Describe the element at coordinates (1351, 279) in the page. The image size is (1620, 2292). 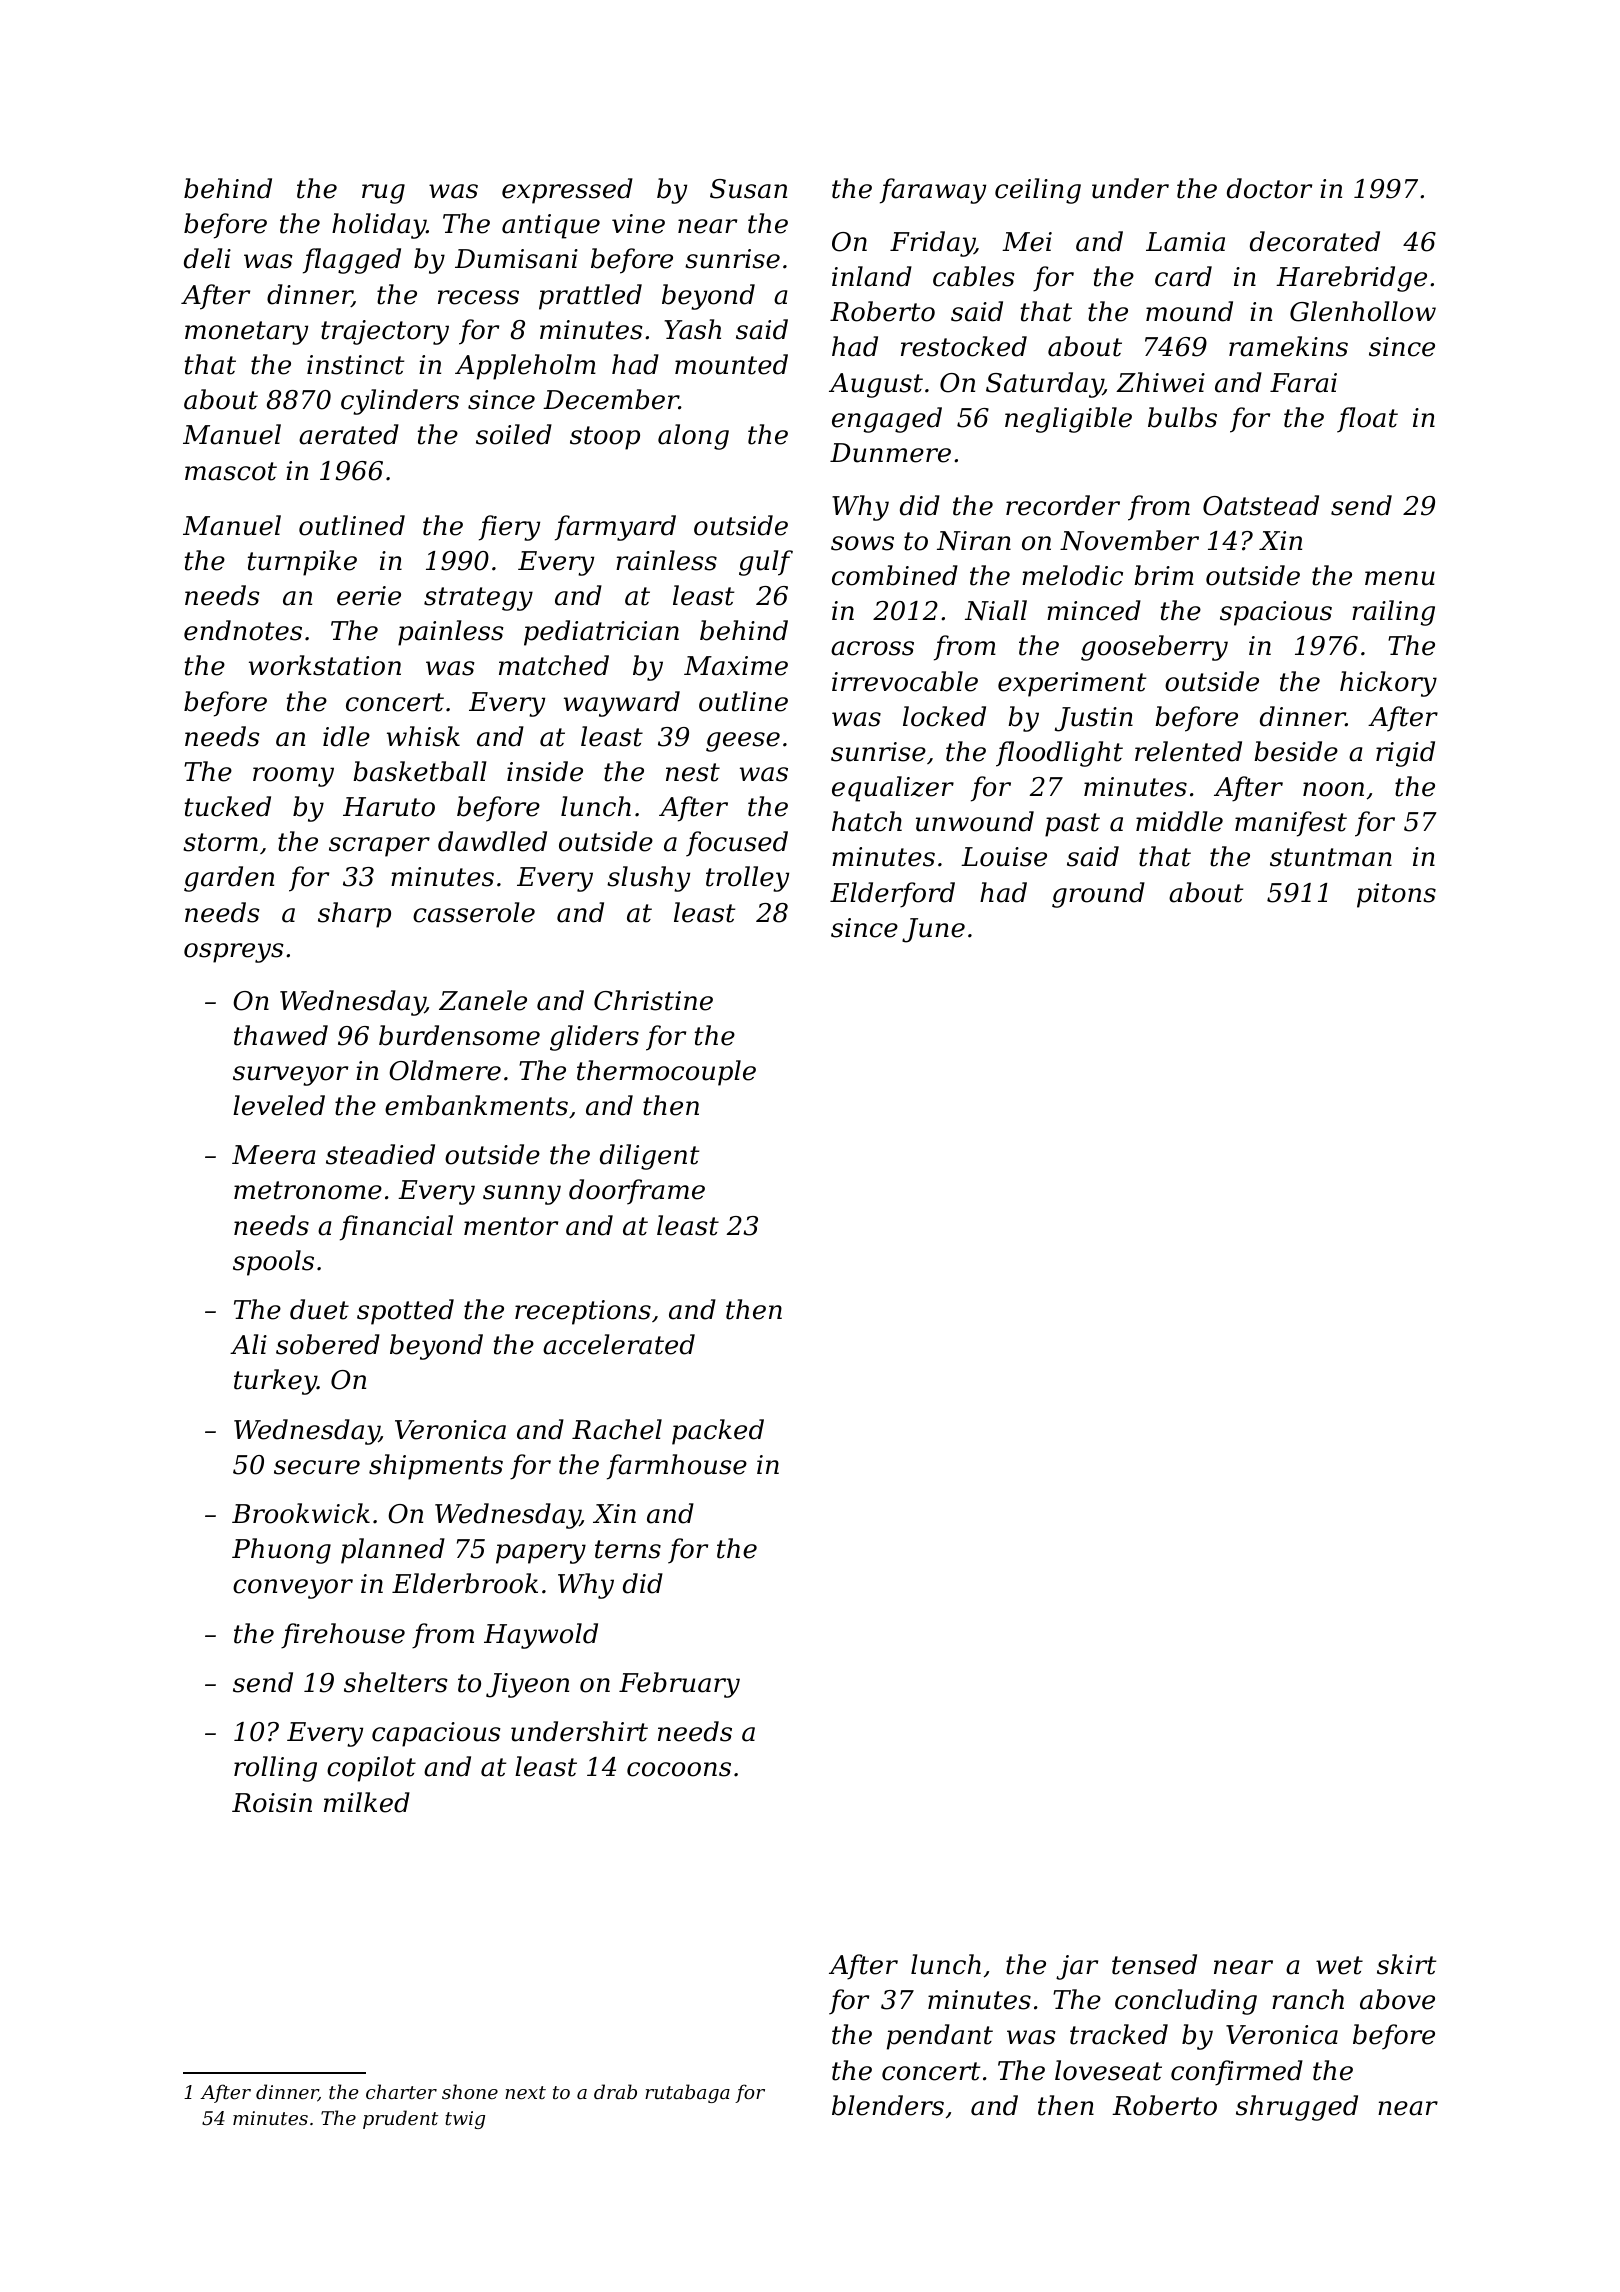
I see `Harebridge` at that location.
